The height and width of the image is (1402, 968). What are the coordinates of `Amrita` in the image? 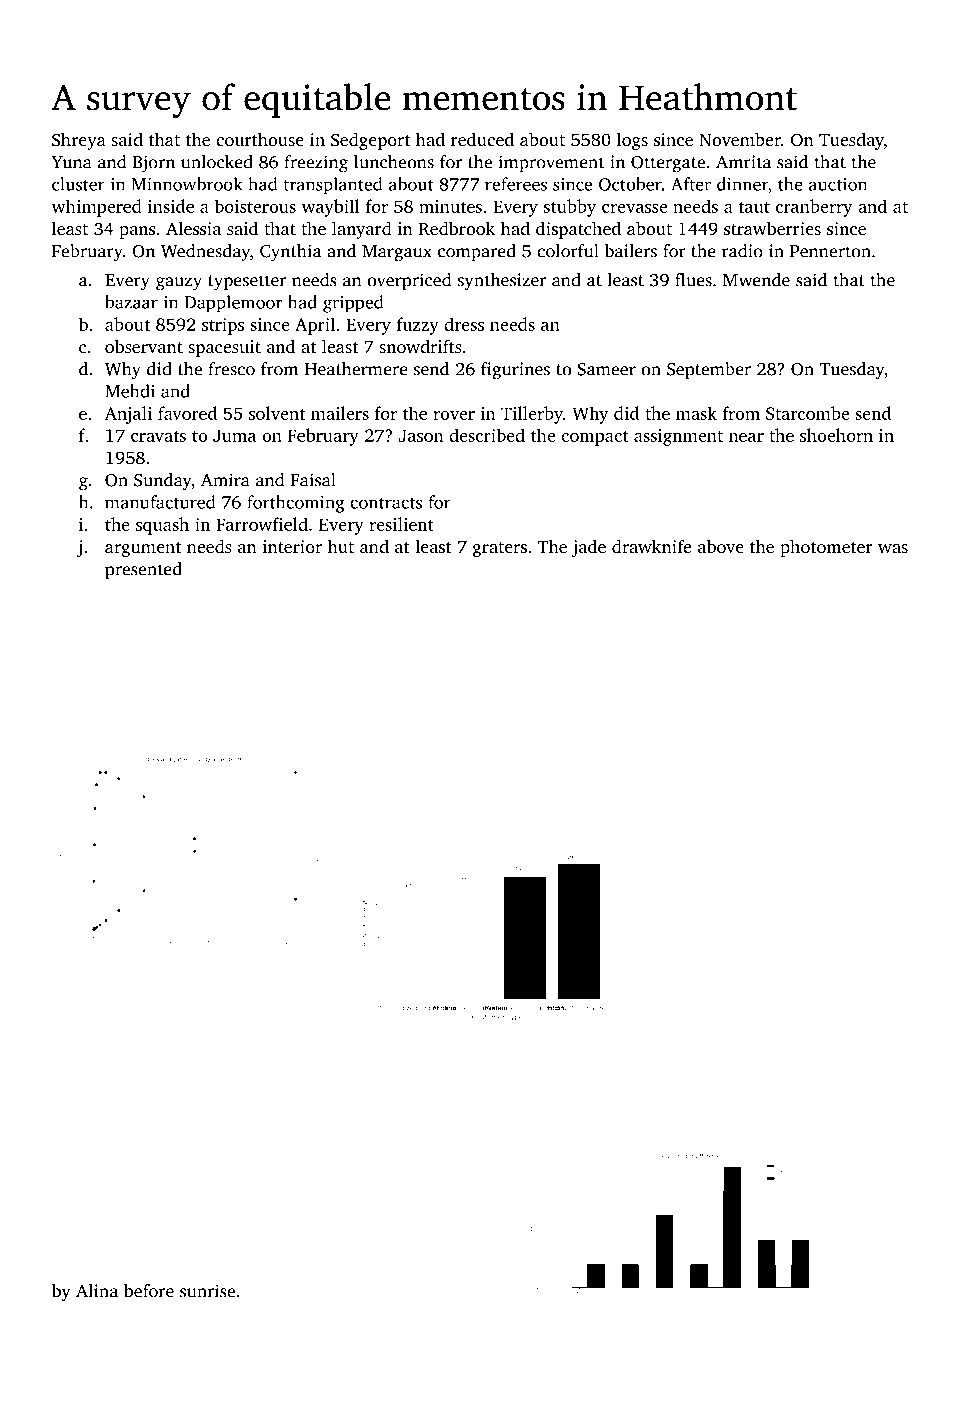 It's located at (743, 162).
